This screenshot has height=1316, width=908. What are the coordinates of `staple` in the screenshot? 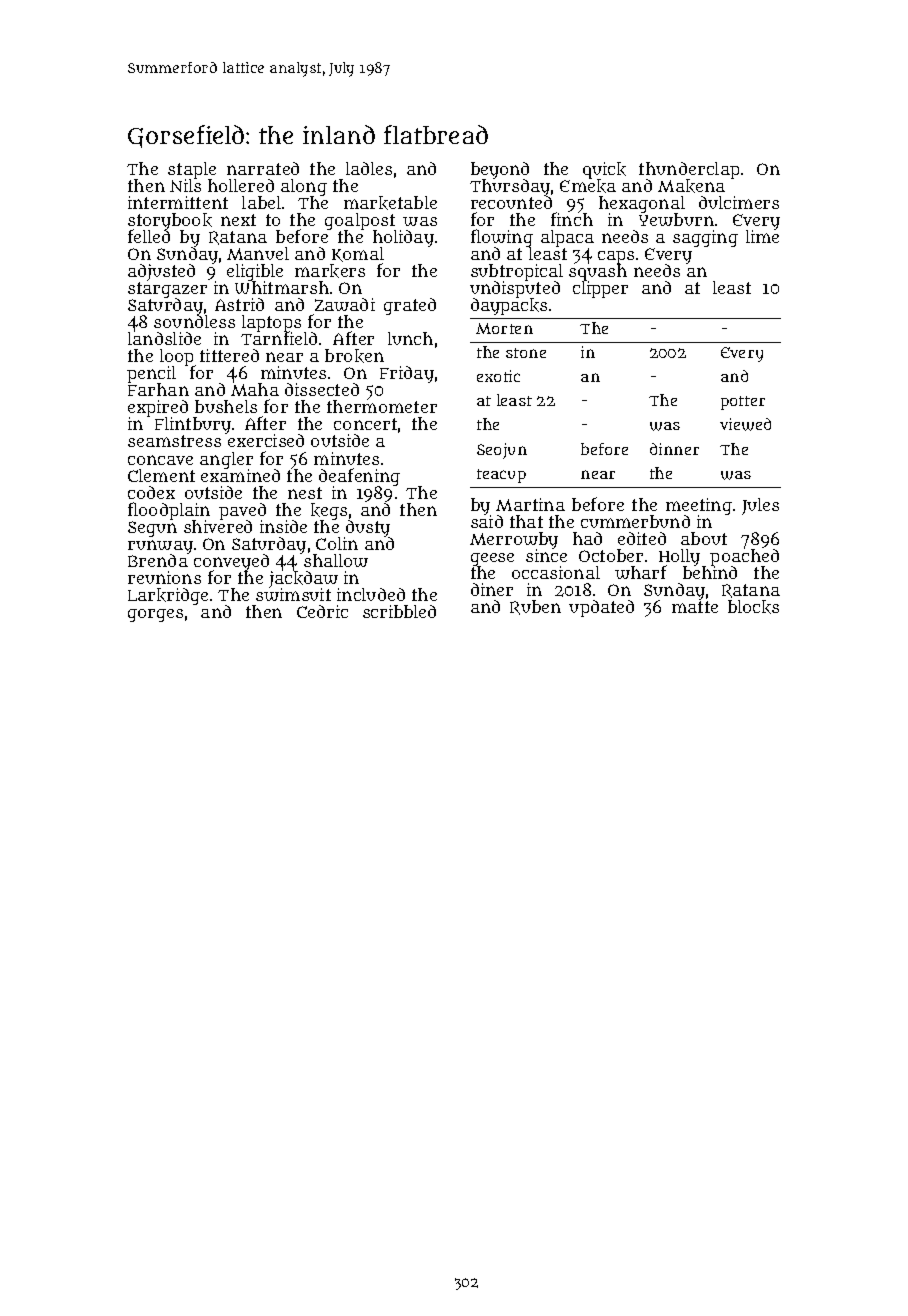 It's located at (192, 170).
